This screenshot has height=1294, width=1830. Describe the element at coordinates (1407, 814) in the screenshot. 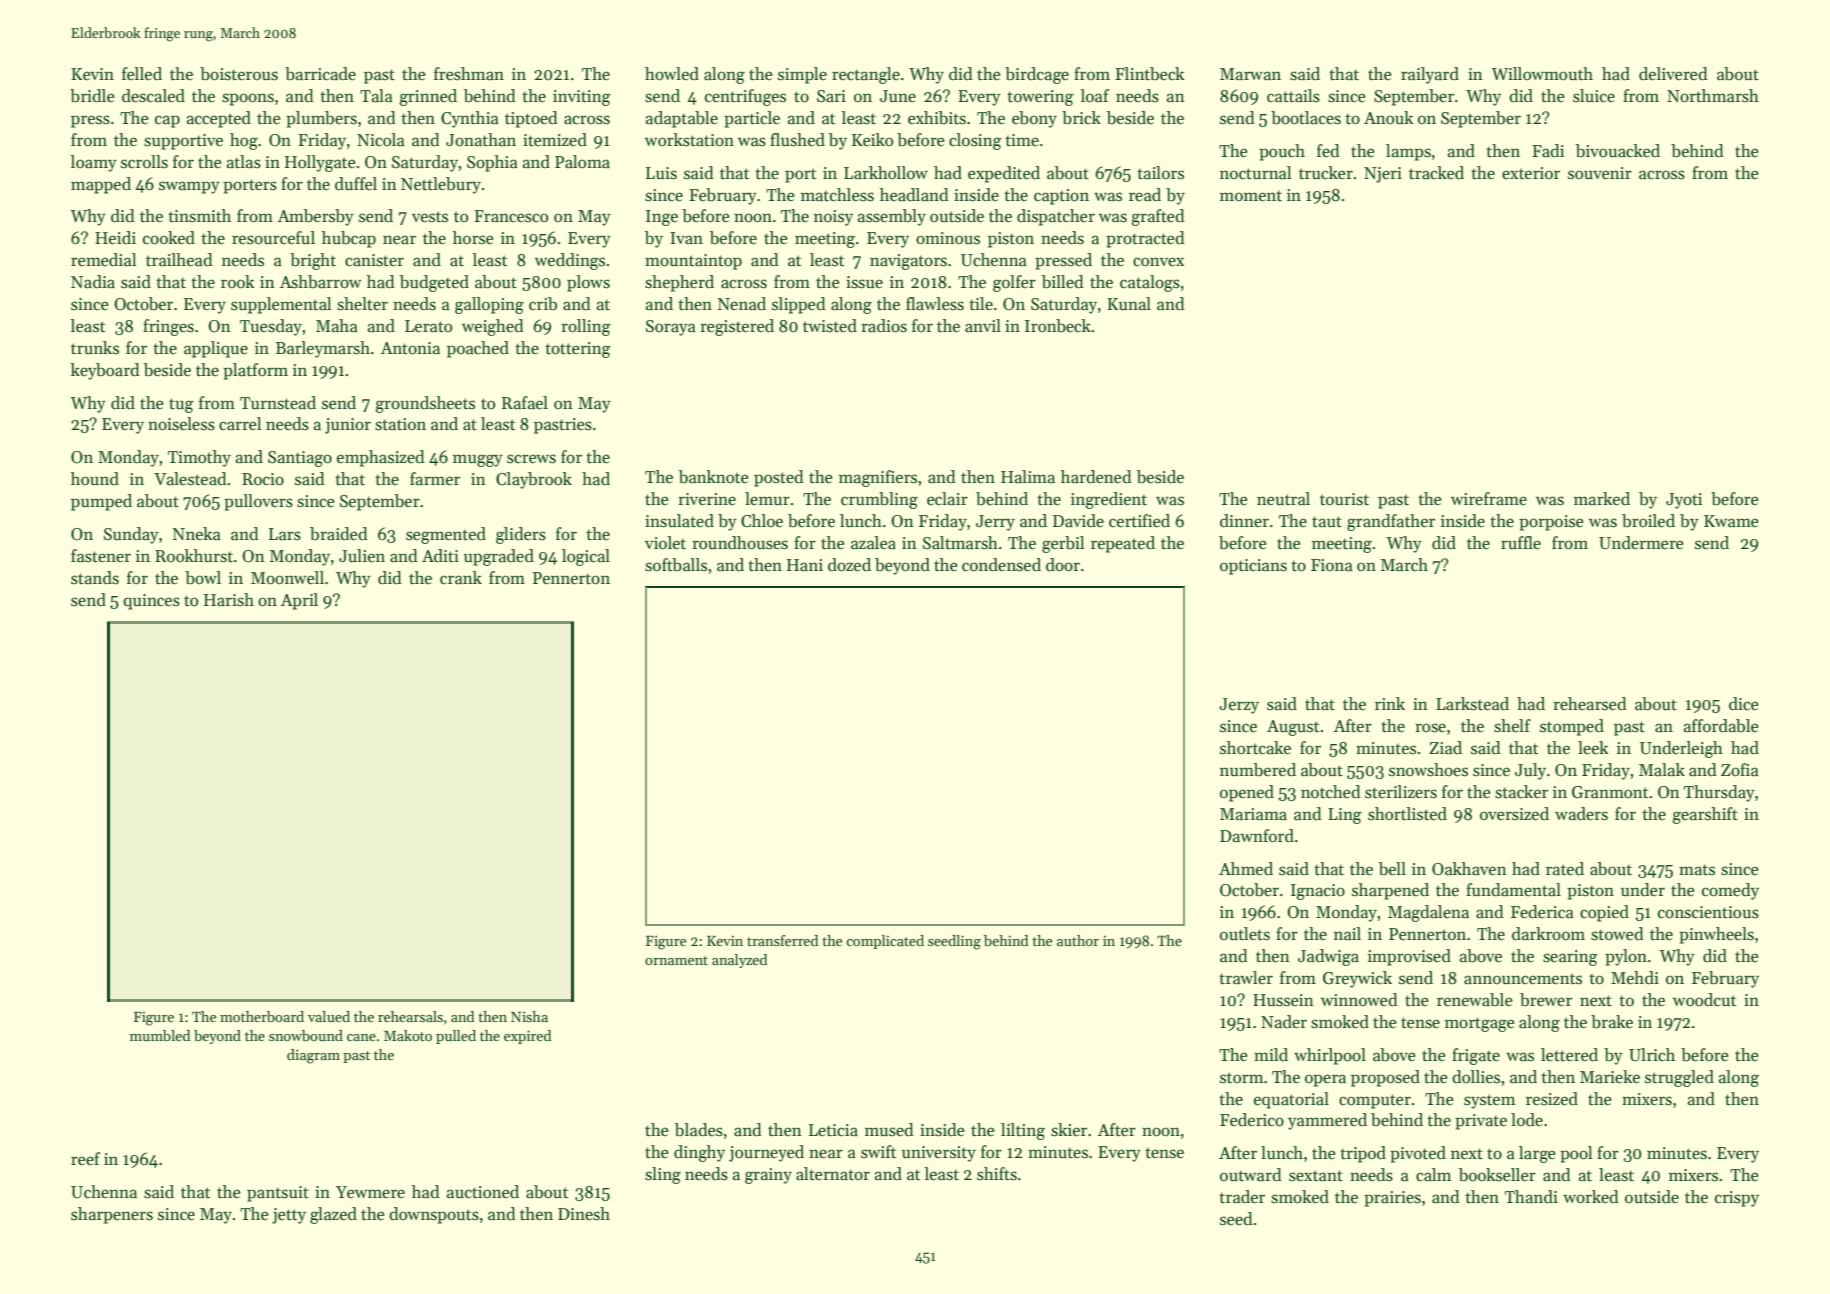

I see `shortlisted` at that location.
